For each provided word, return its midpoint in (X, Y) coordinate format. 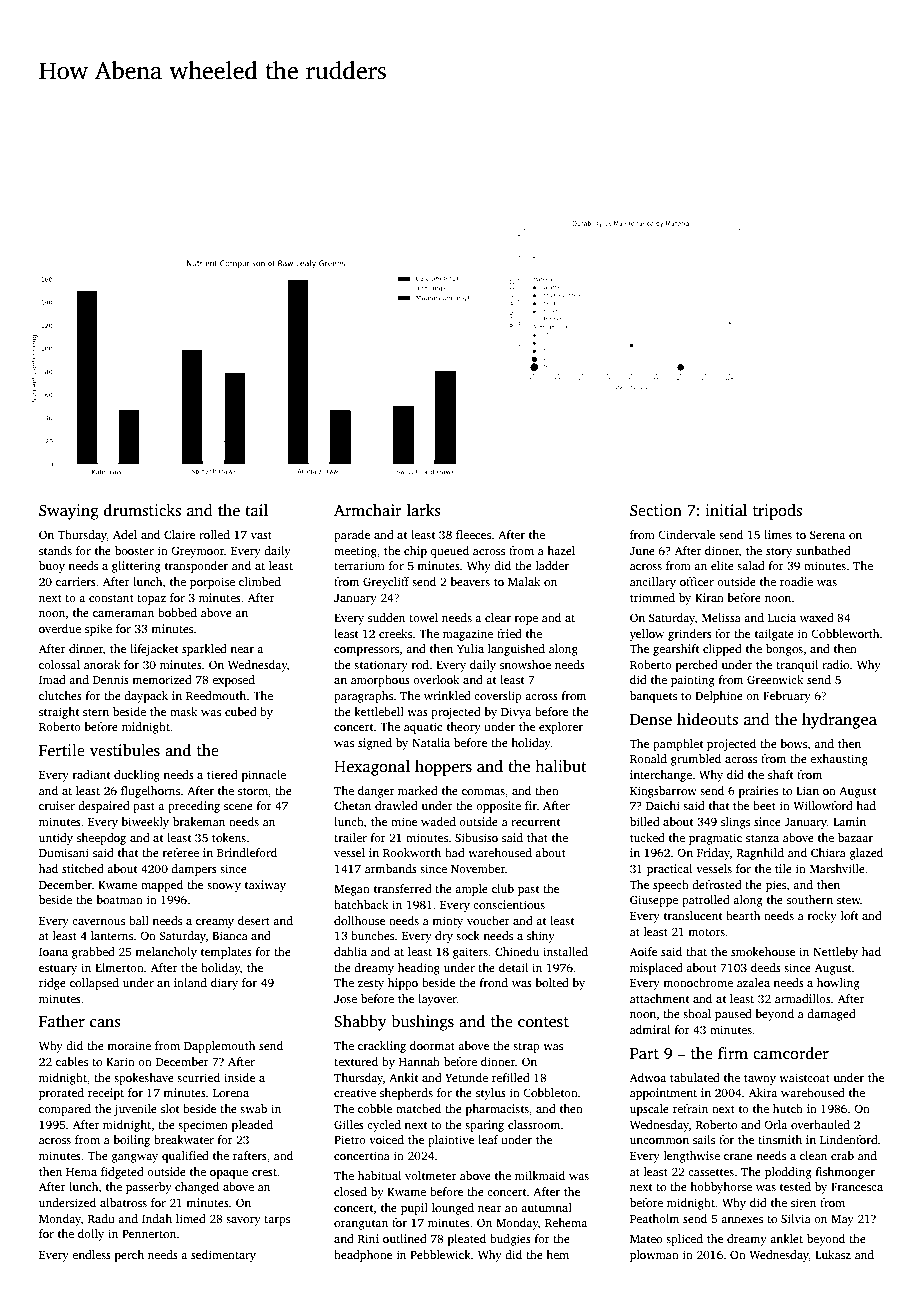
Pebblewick (440, 1254)
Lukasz (833, 1254)
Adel (125, 534)
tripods (777, 512)
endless (91, 1254)
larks (424, 510)
